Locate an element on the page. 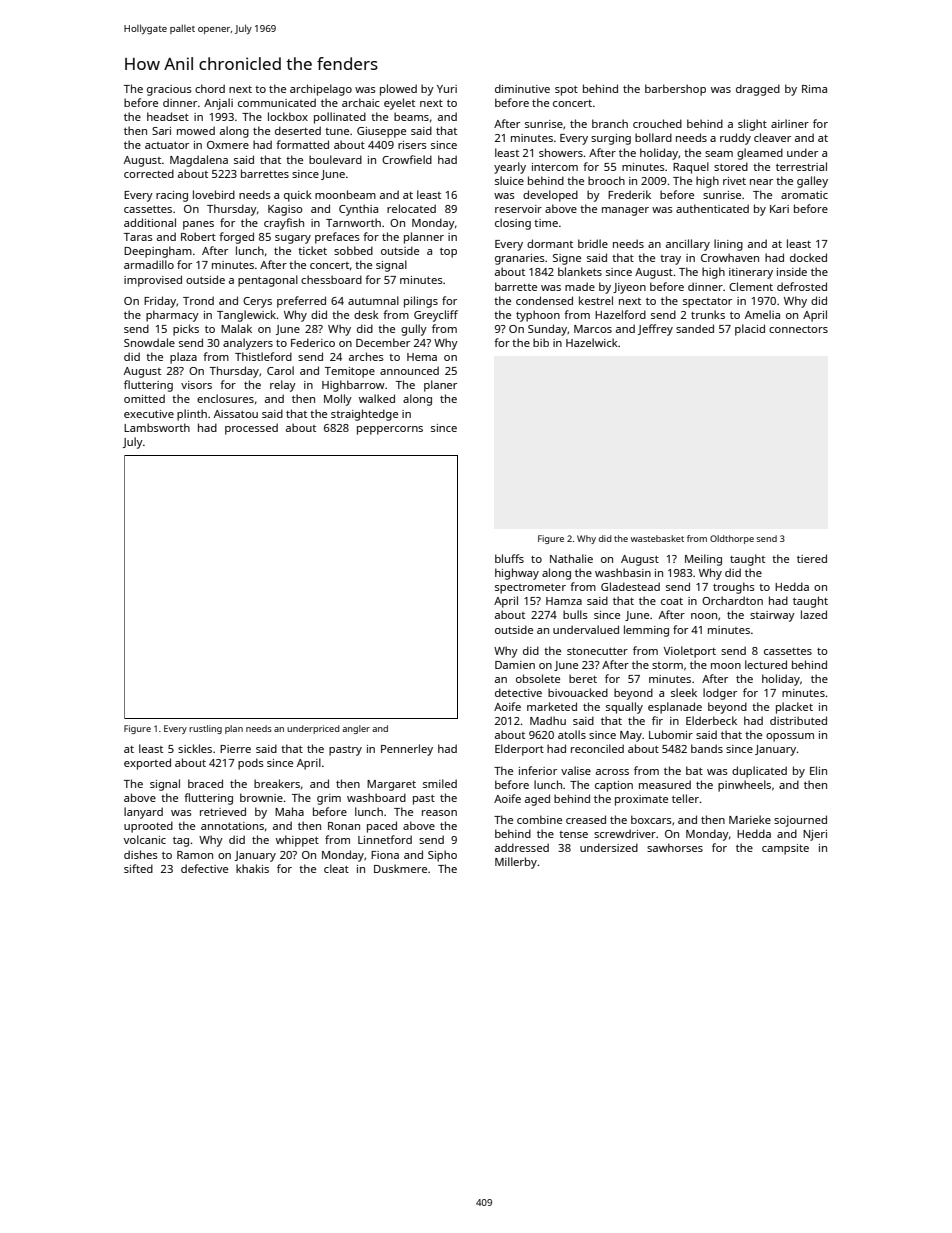 The image size is (952, 1233). marketed is located at coordinates (552, 706).
